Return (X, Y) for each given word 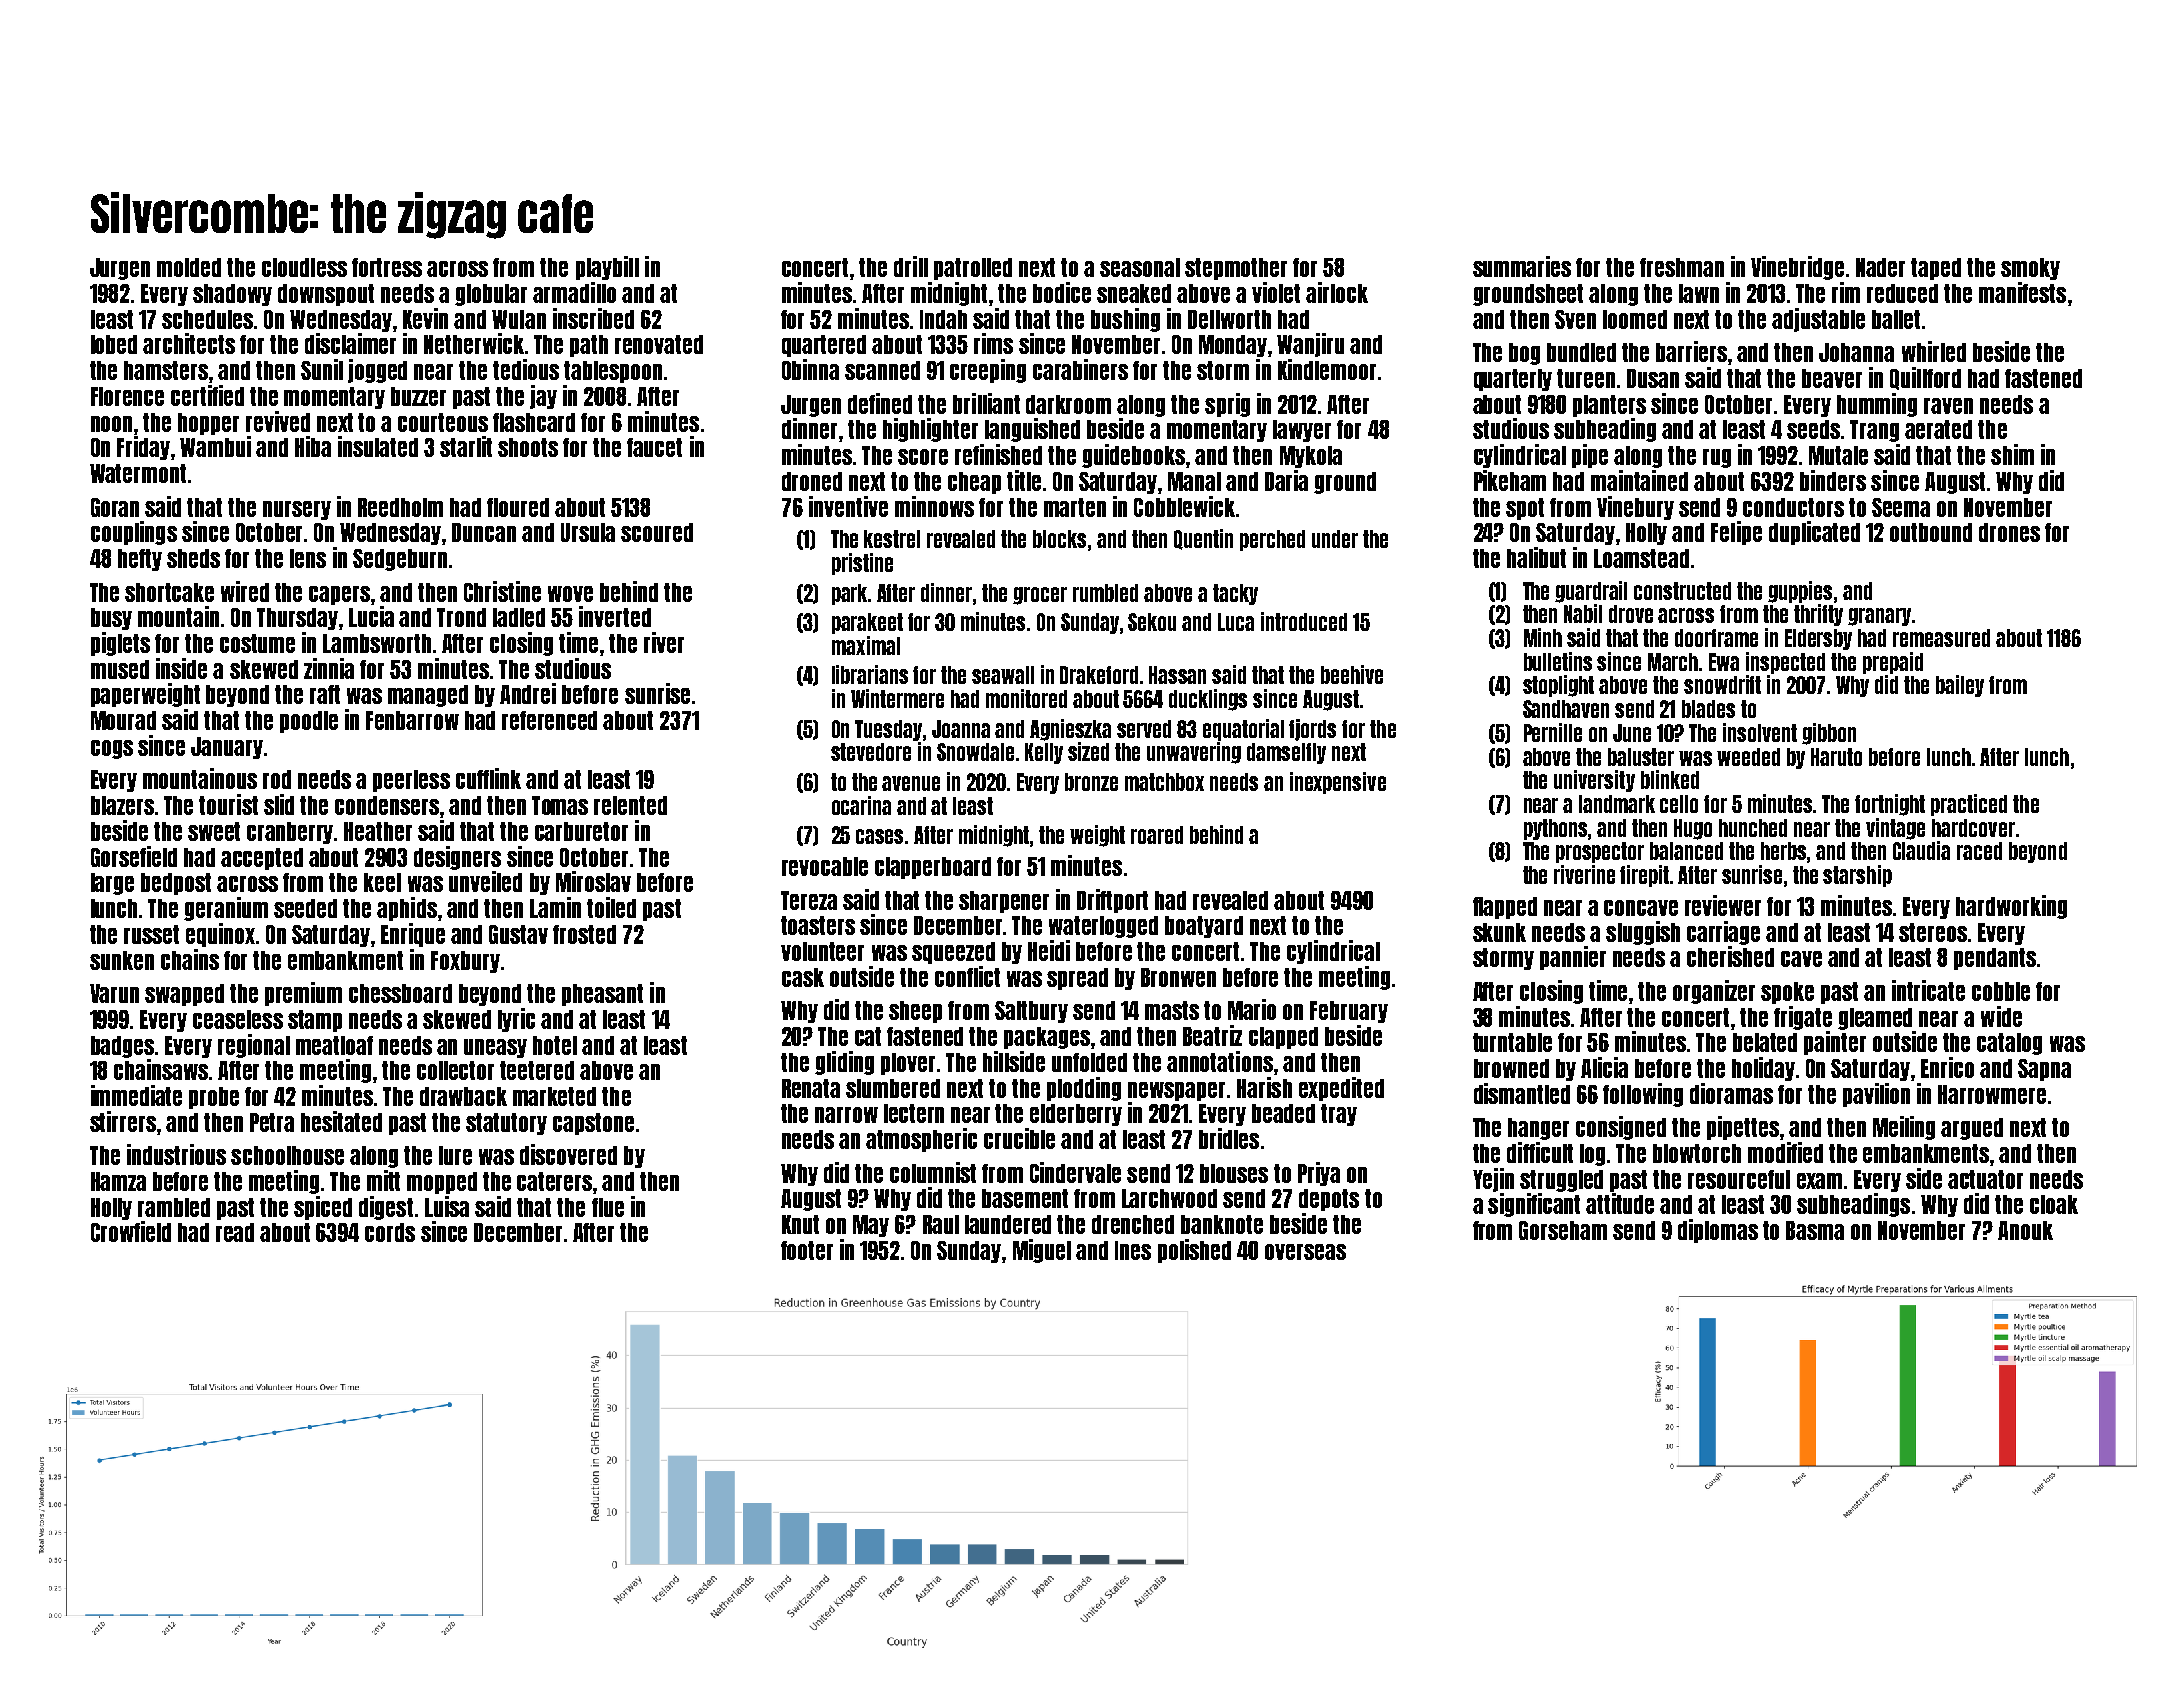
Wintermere (897, 698)
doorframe (1716, 638)
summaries (1522, 266)
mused (120, 669)
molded (189, 267)
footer (807, 1250)
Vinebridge (1797, 268)
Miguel (1042, 1251)
